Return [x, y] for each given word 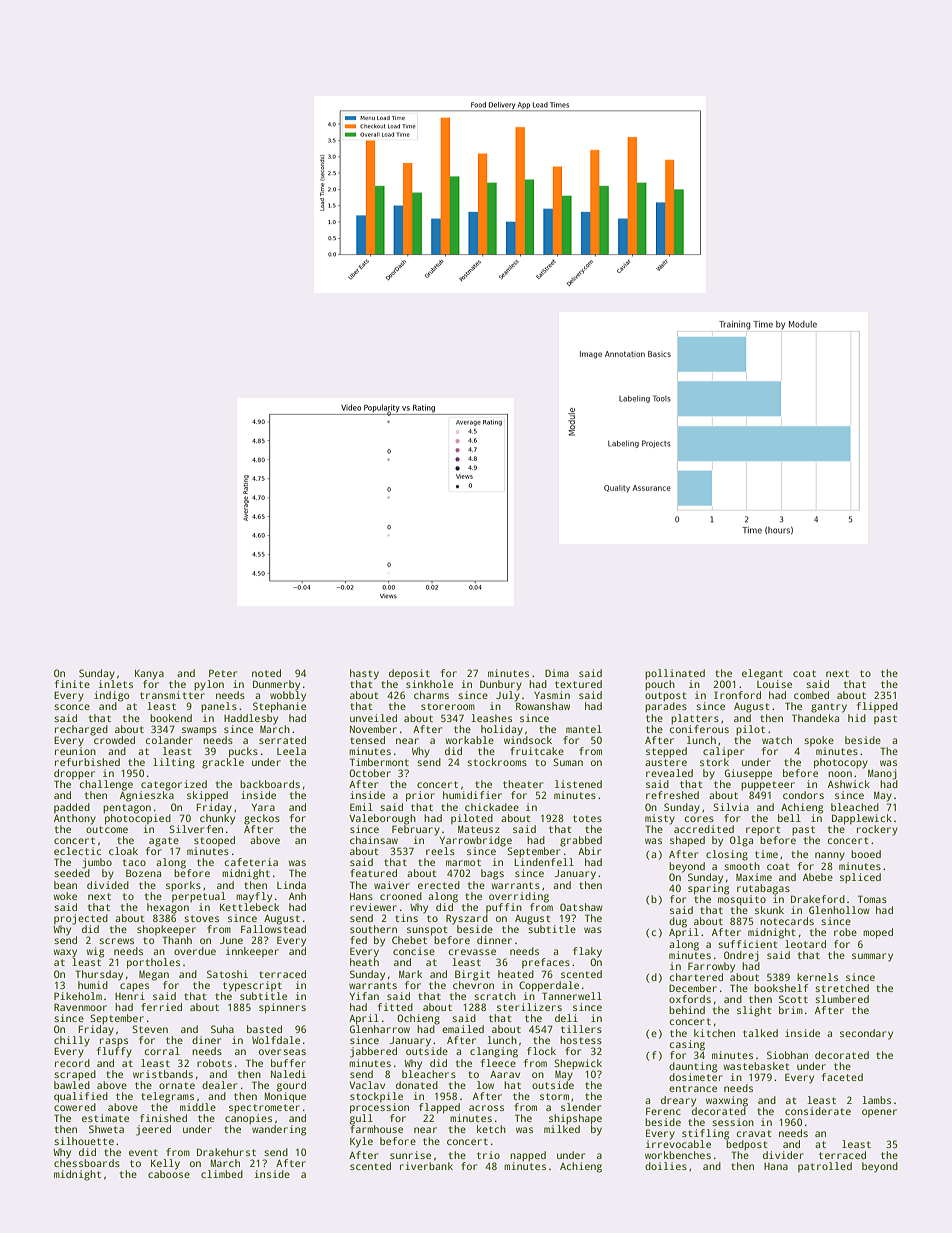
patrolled [825, 1167]
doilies [666, 1166]
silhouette [84, 1141]
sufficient [748, 944]
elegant [762, 674]
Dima [557, 673]
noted [266, 673]
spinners [282, 1008]
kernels [817, 977]
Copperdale [549, 986]
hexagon [168, 908]
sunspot [427, 931]
